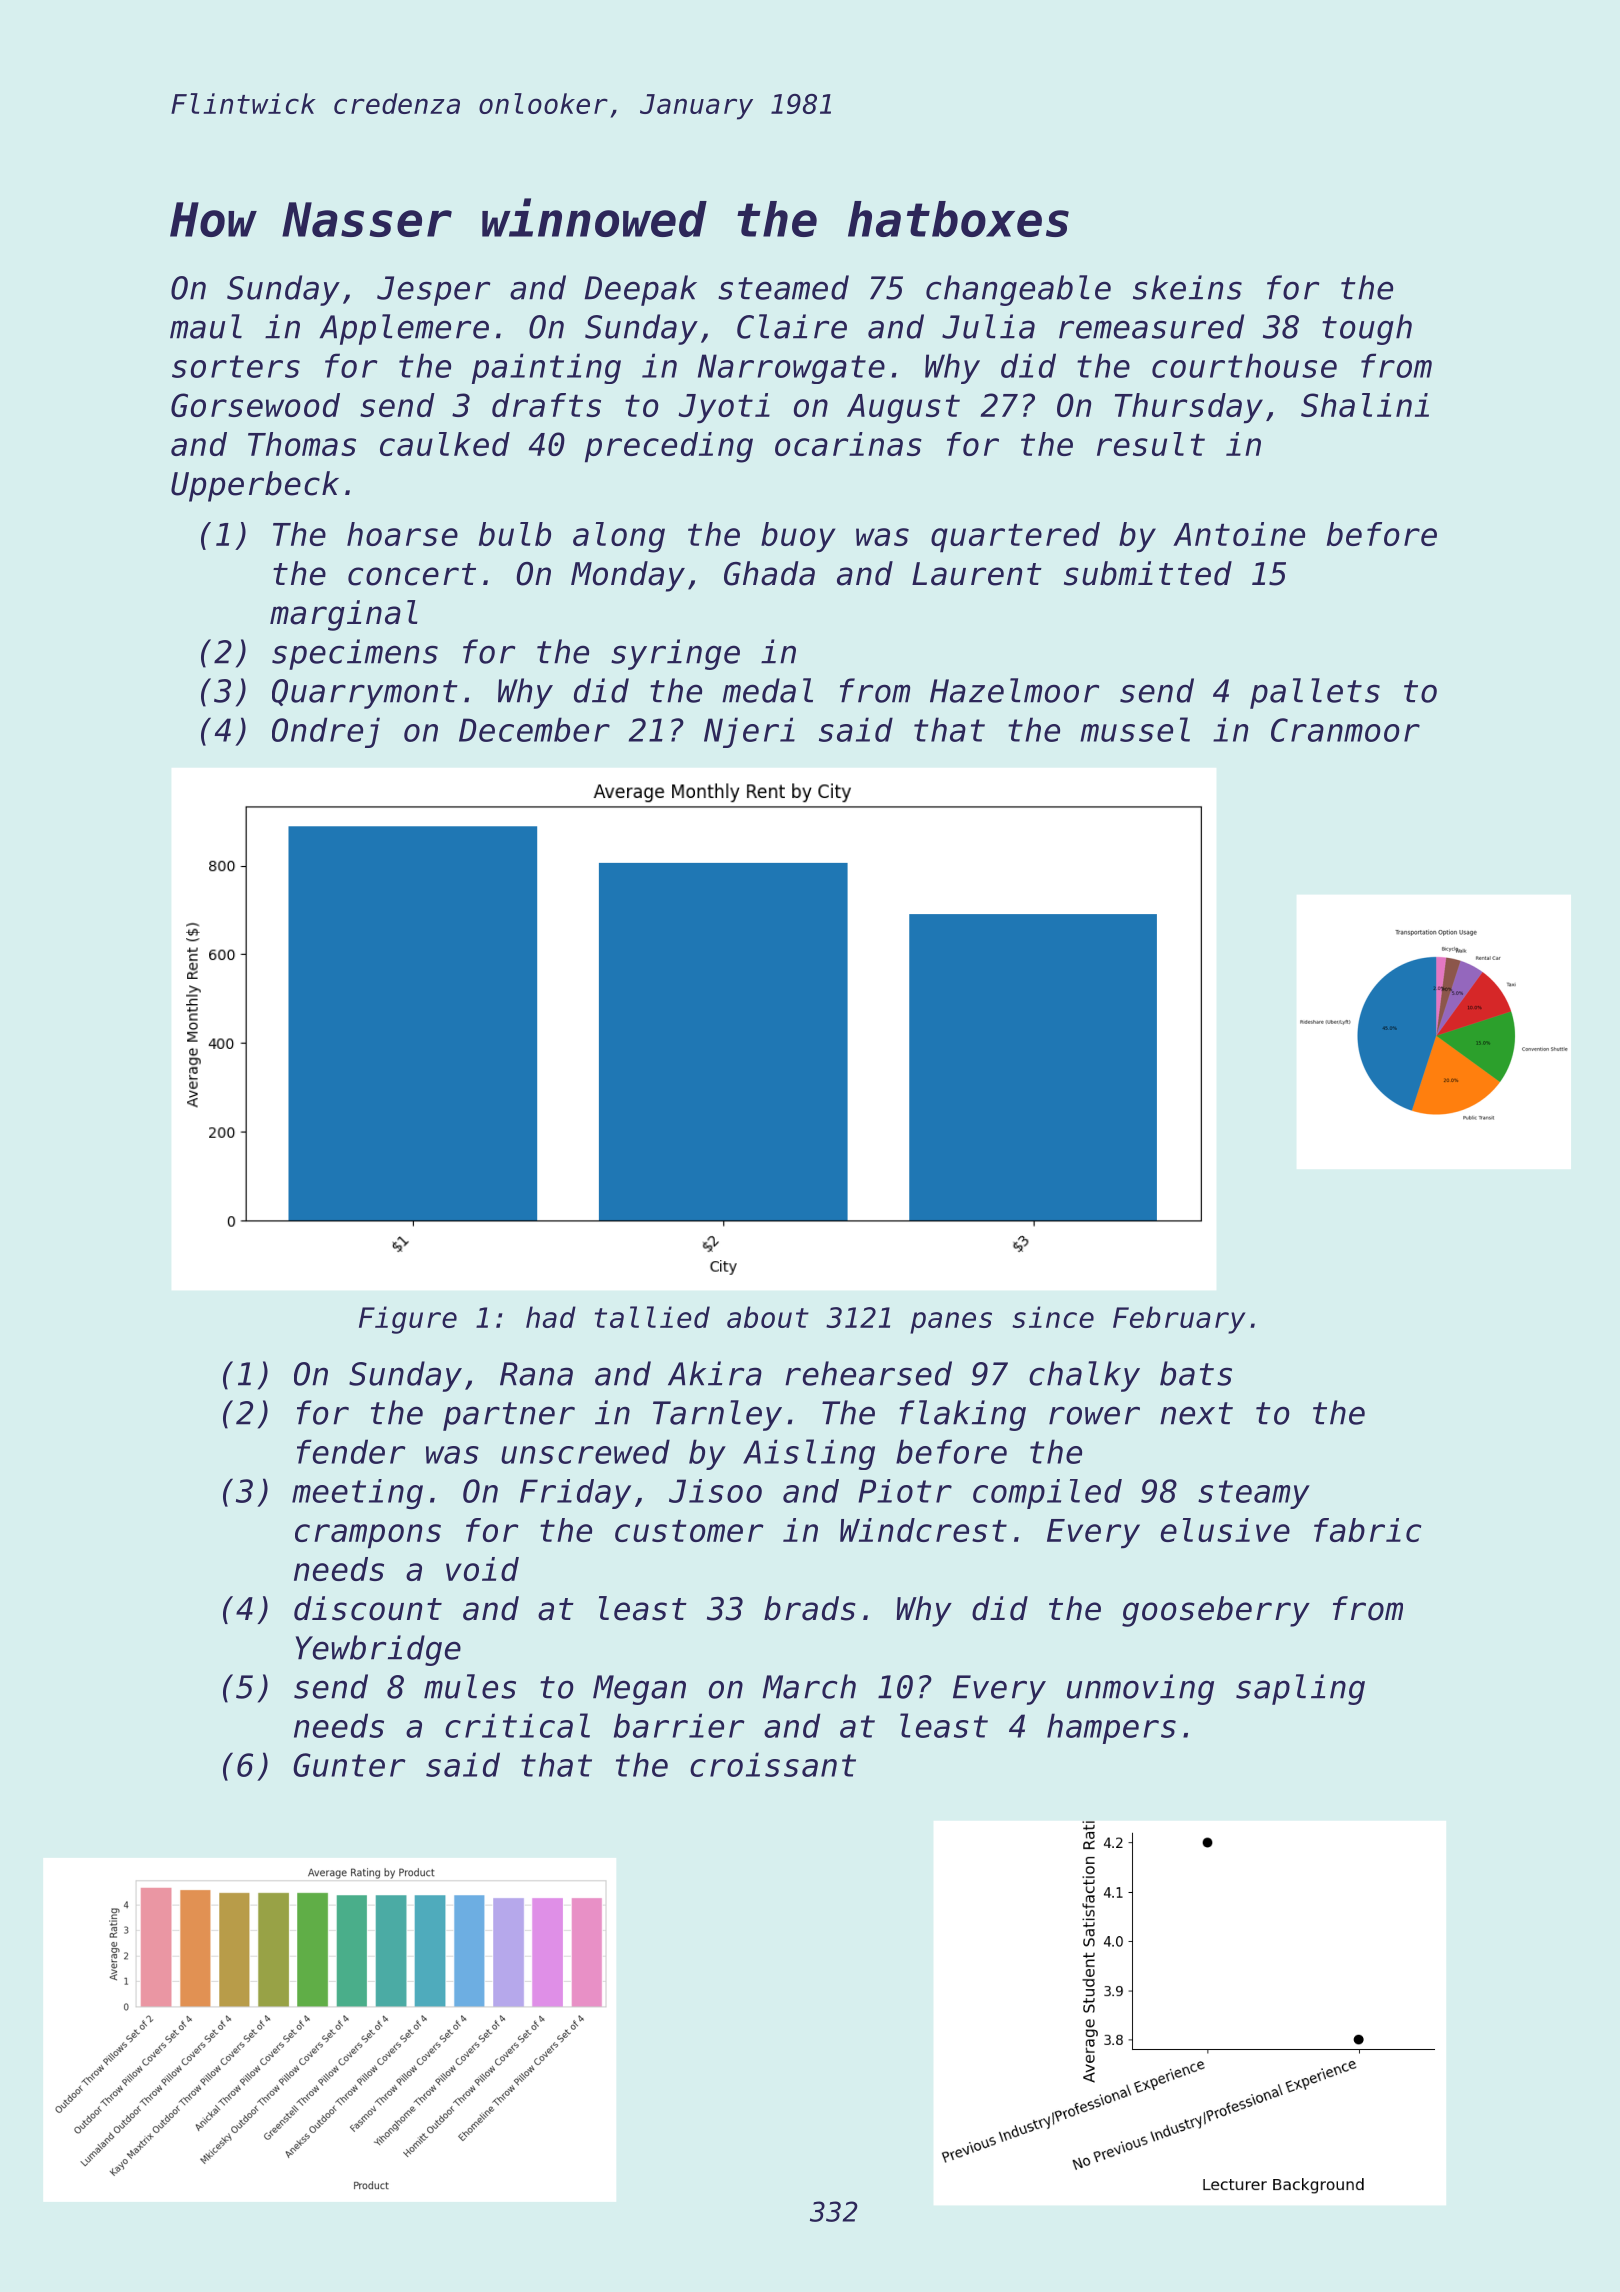 This screenshot has height=2292, width=1620. Describe the element at coordinates (1148, 573) in the screenshot. I see `submitted` at that location.
